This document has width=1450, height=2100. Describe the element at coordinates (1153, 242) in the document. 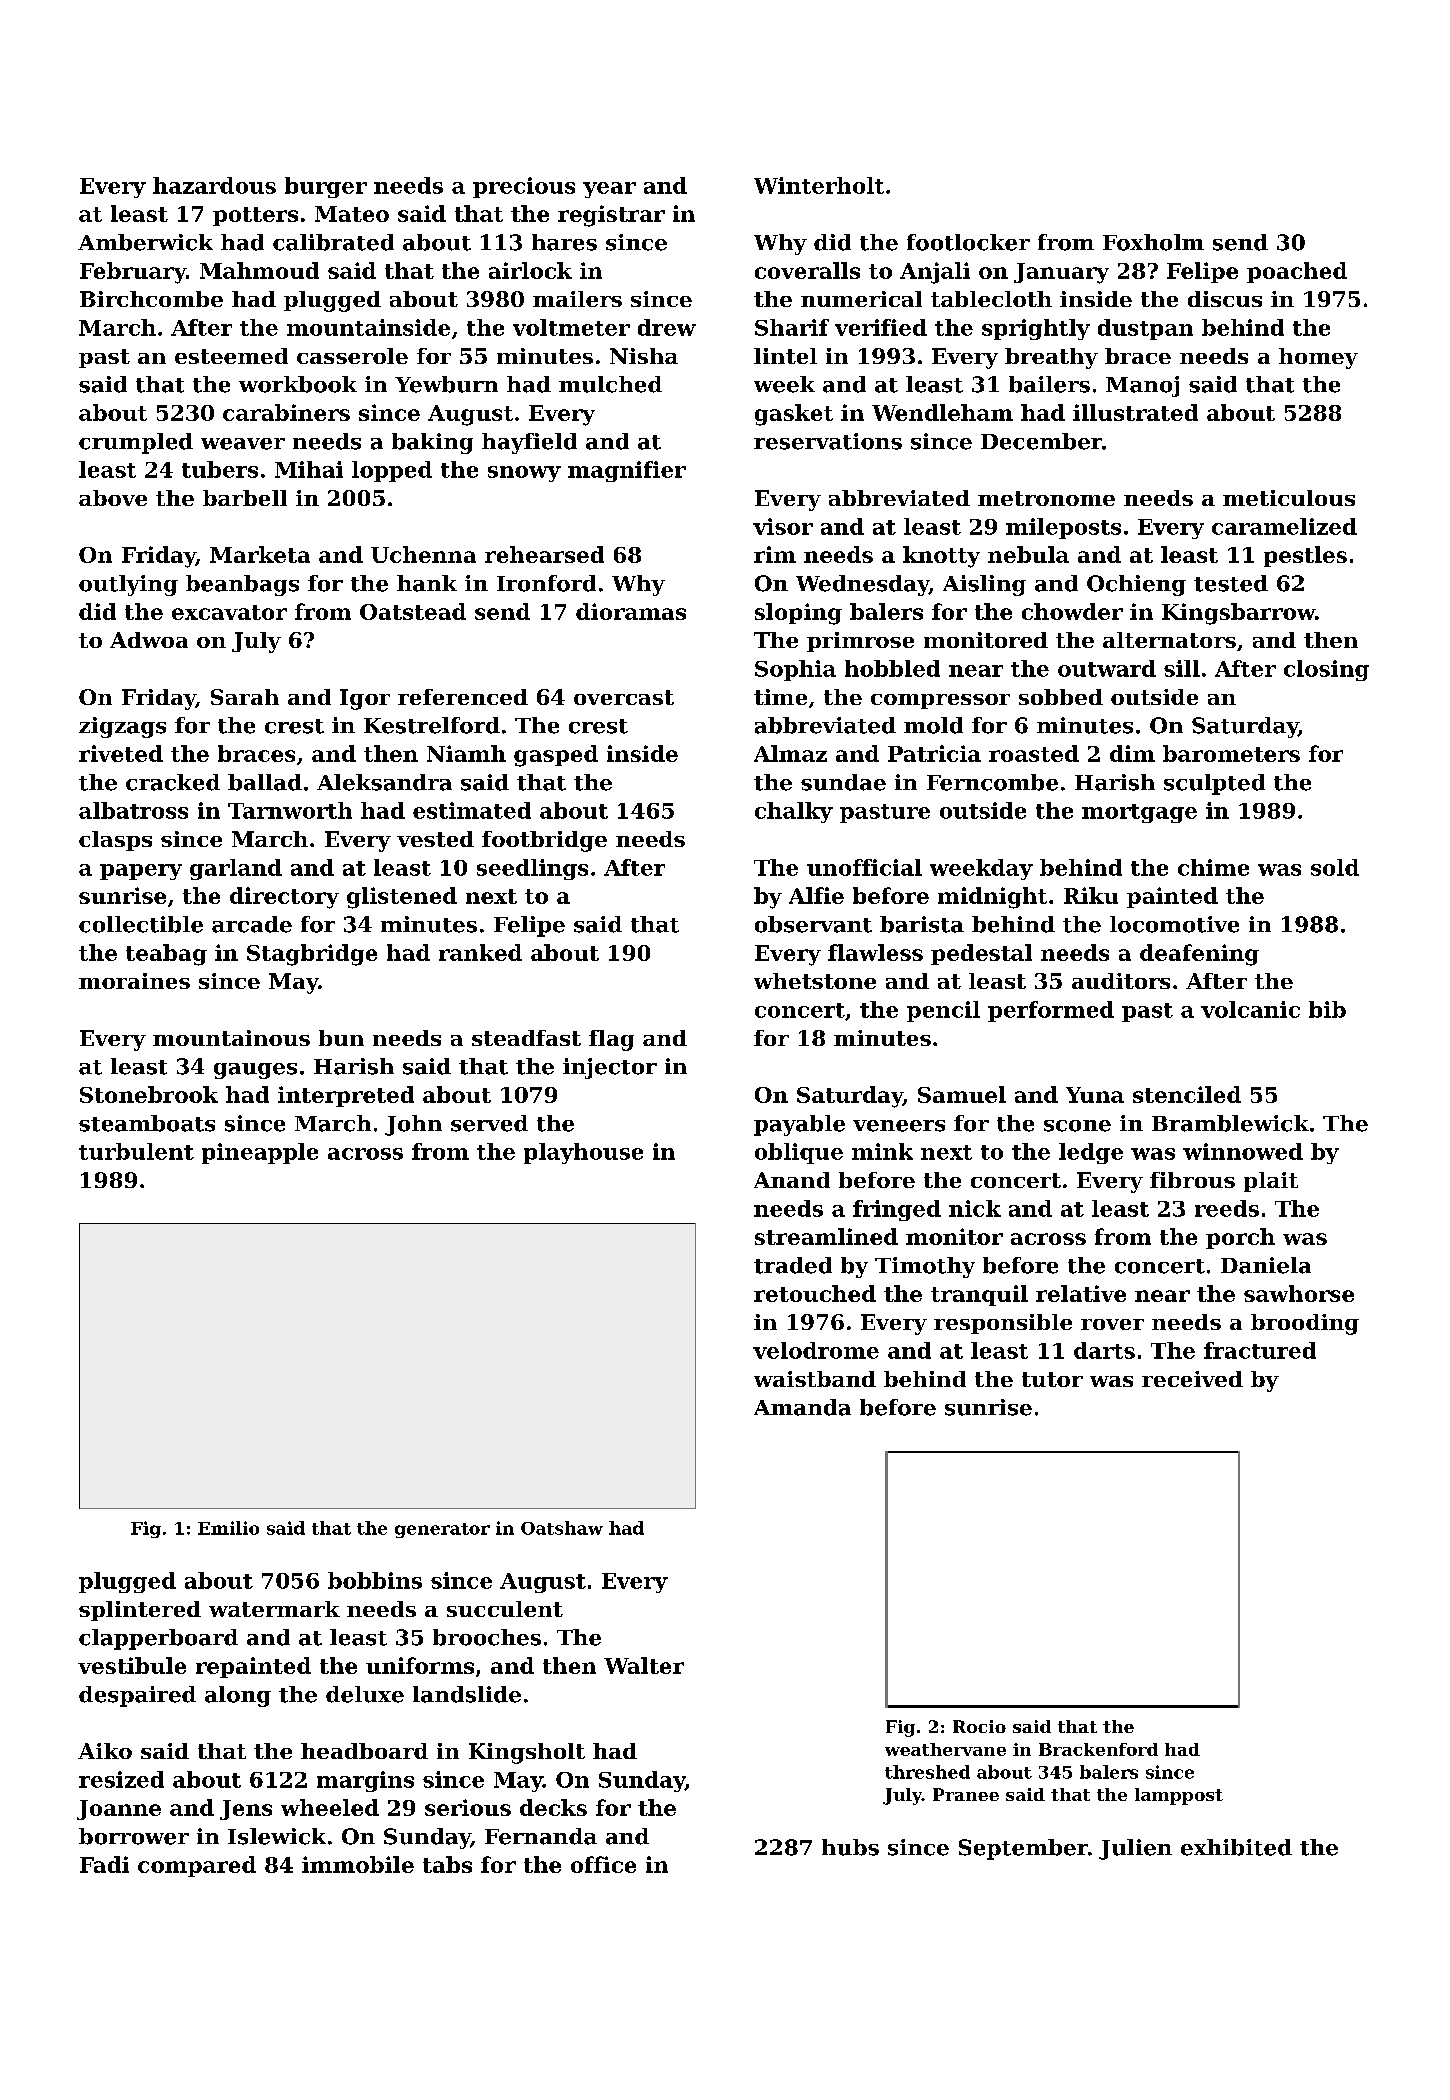

I see `Foxholm` at that location.
